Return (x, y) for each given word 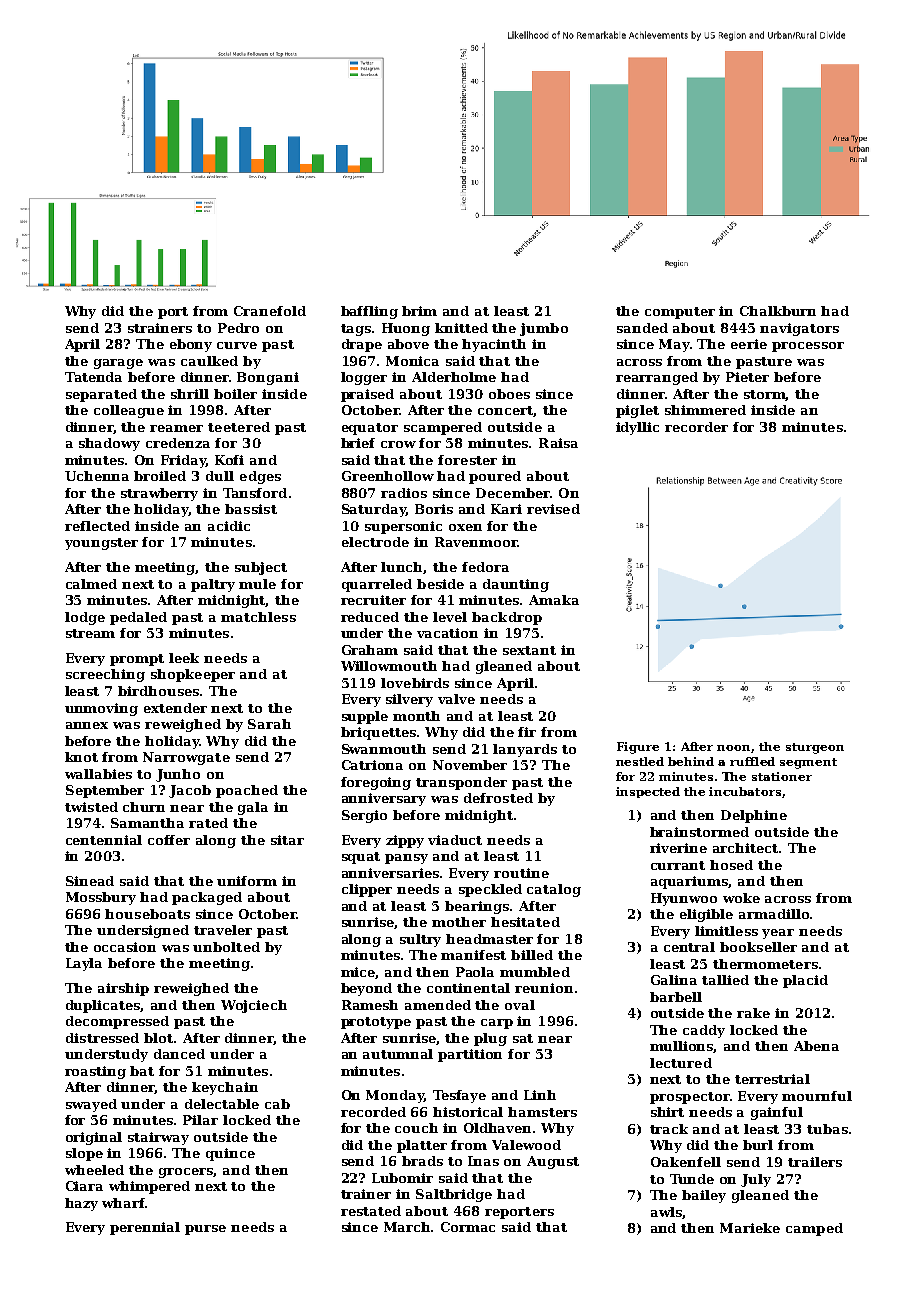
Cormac (468, 1227)
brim (419, 311)
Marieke (750, 1228)
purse (205, 1230)
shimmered (705, 410)
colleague (129, 411)
